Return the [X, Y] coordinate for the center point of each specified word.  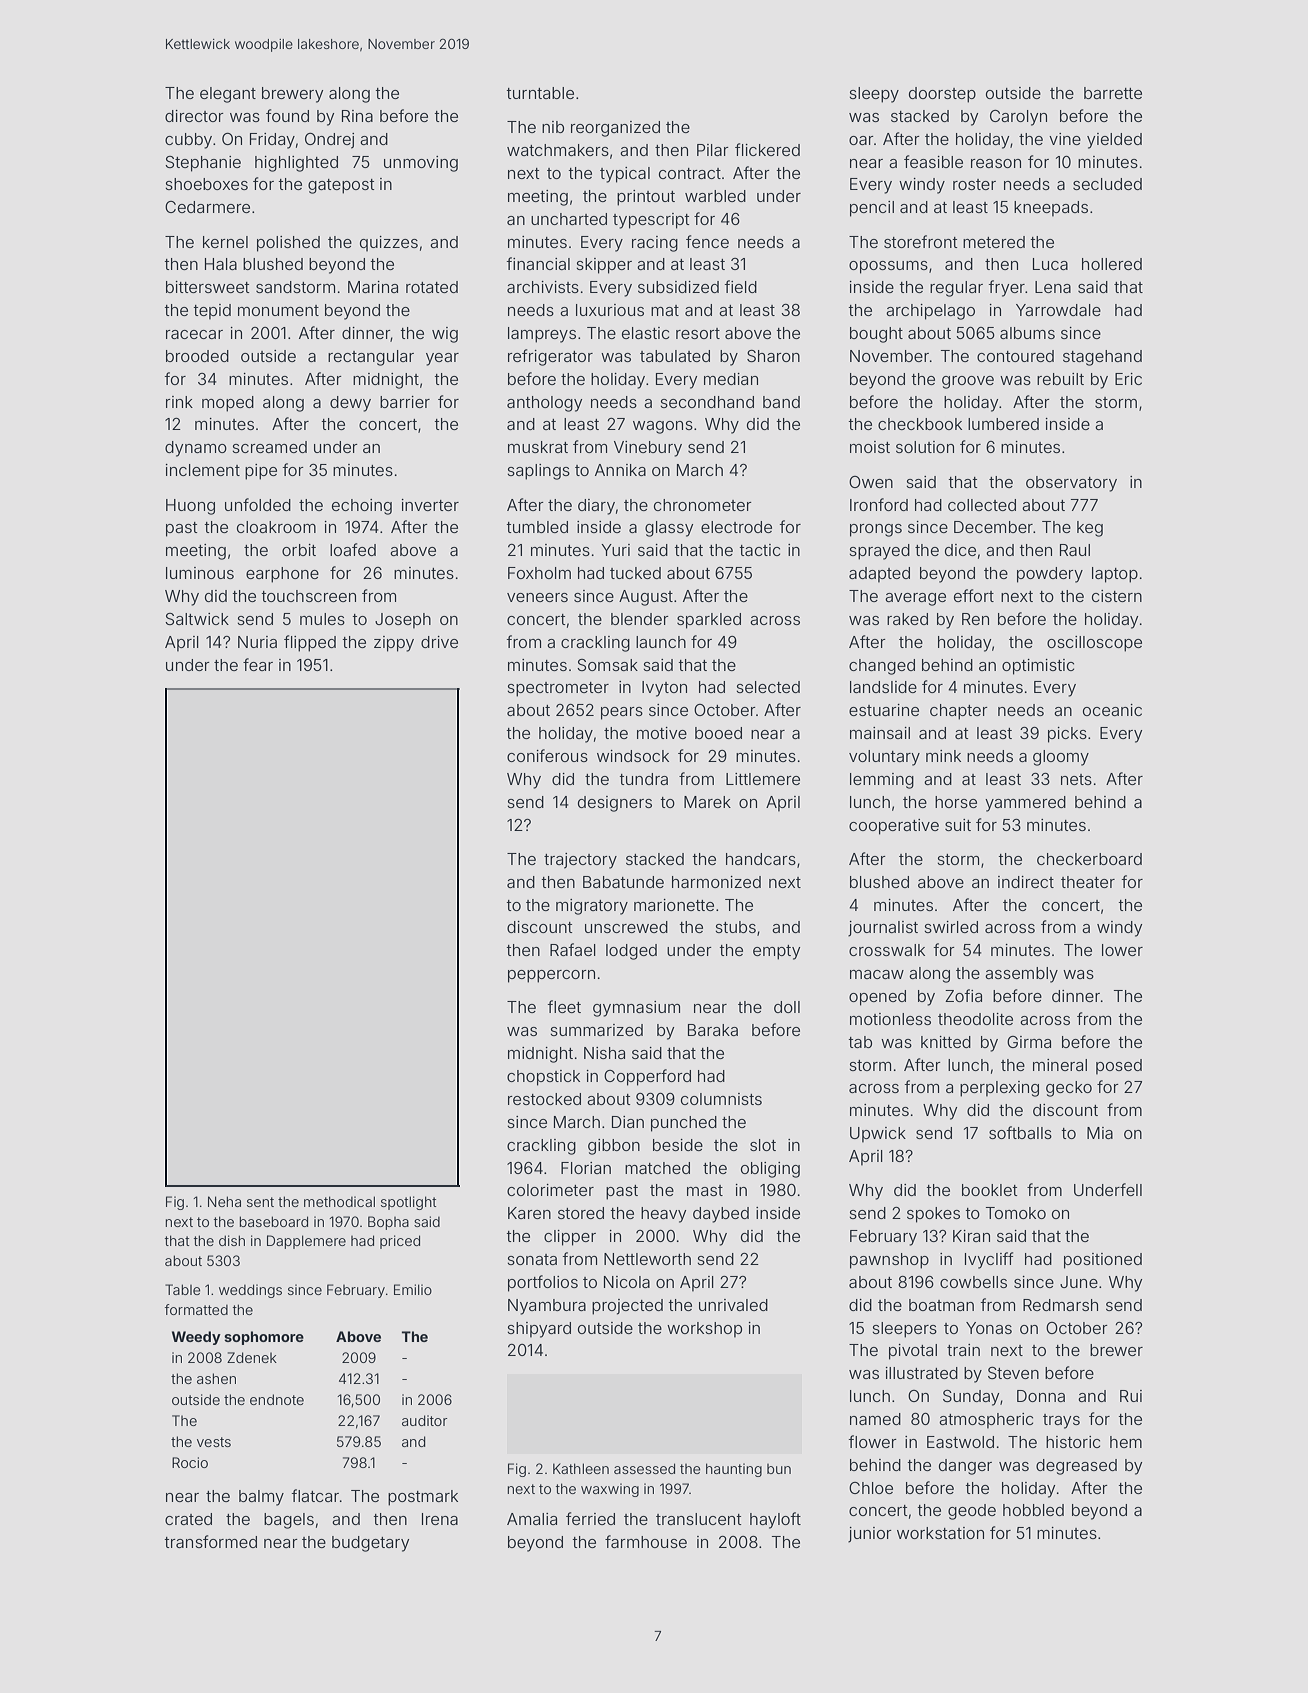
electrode [736, 527]
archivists [543, 287]
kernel [225, 242]
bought [876, 335]
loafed [353, 549]
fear [258, 664]
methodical [339, 1201]
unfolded [258, 504]
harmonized [716, 882]
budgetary [370, 1544]
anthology [544, 404]
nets [1076, 779]
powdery [1050, 575]
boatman [941, 1305]
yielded [1114, 141]
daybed [721, 1215]
